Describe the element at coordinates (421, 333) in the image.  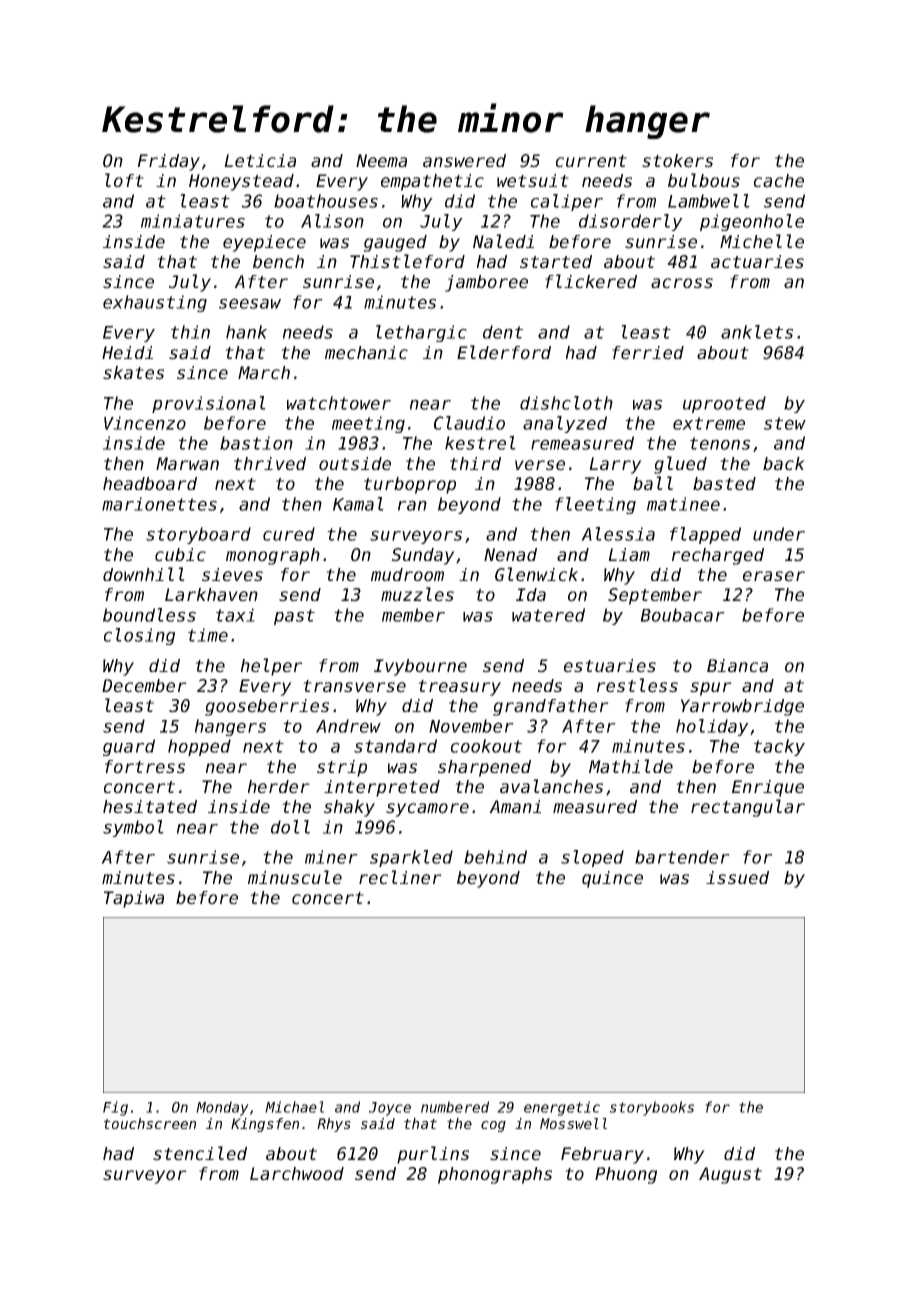
I see `lethargic` at that location.
